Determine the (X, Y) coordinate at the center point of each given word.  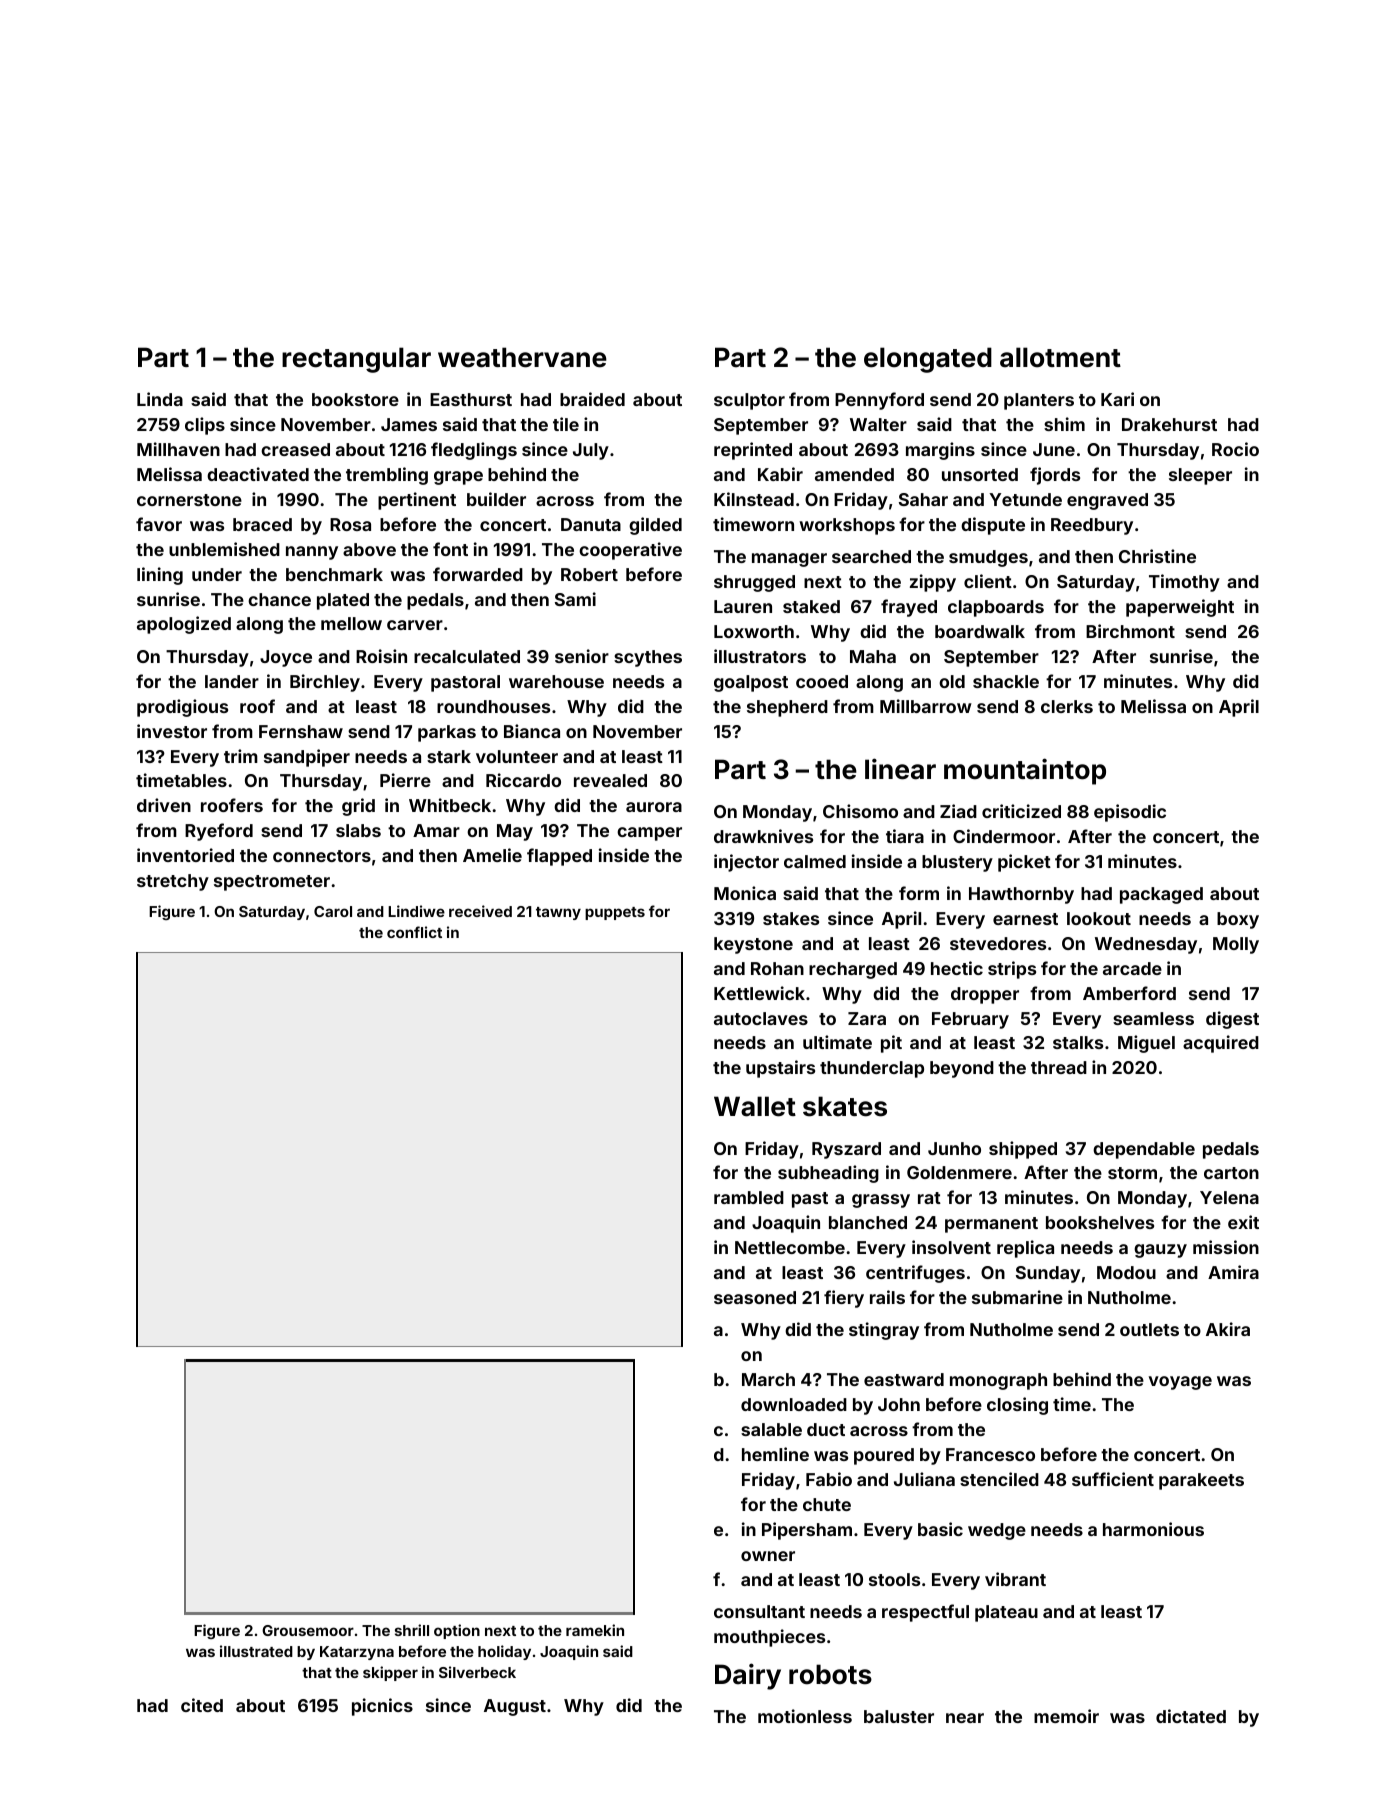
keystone (753, 945)
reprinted (753, 451)
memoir (1066, 1716)
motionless (805, 1716)
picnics (382, 1707)
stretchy (173, 882)
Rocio (1235, 449)
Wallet (755, 1106)
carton (1231, 1173)
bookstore (355, 399)
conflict (414, 932)
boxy (1238, 920)
